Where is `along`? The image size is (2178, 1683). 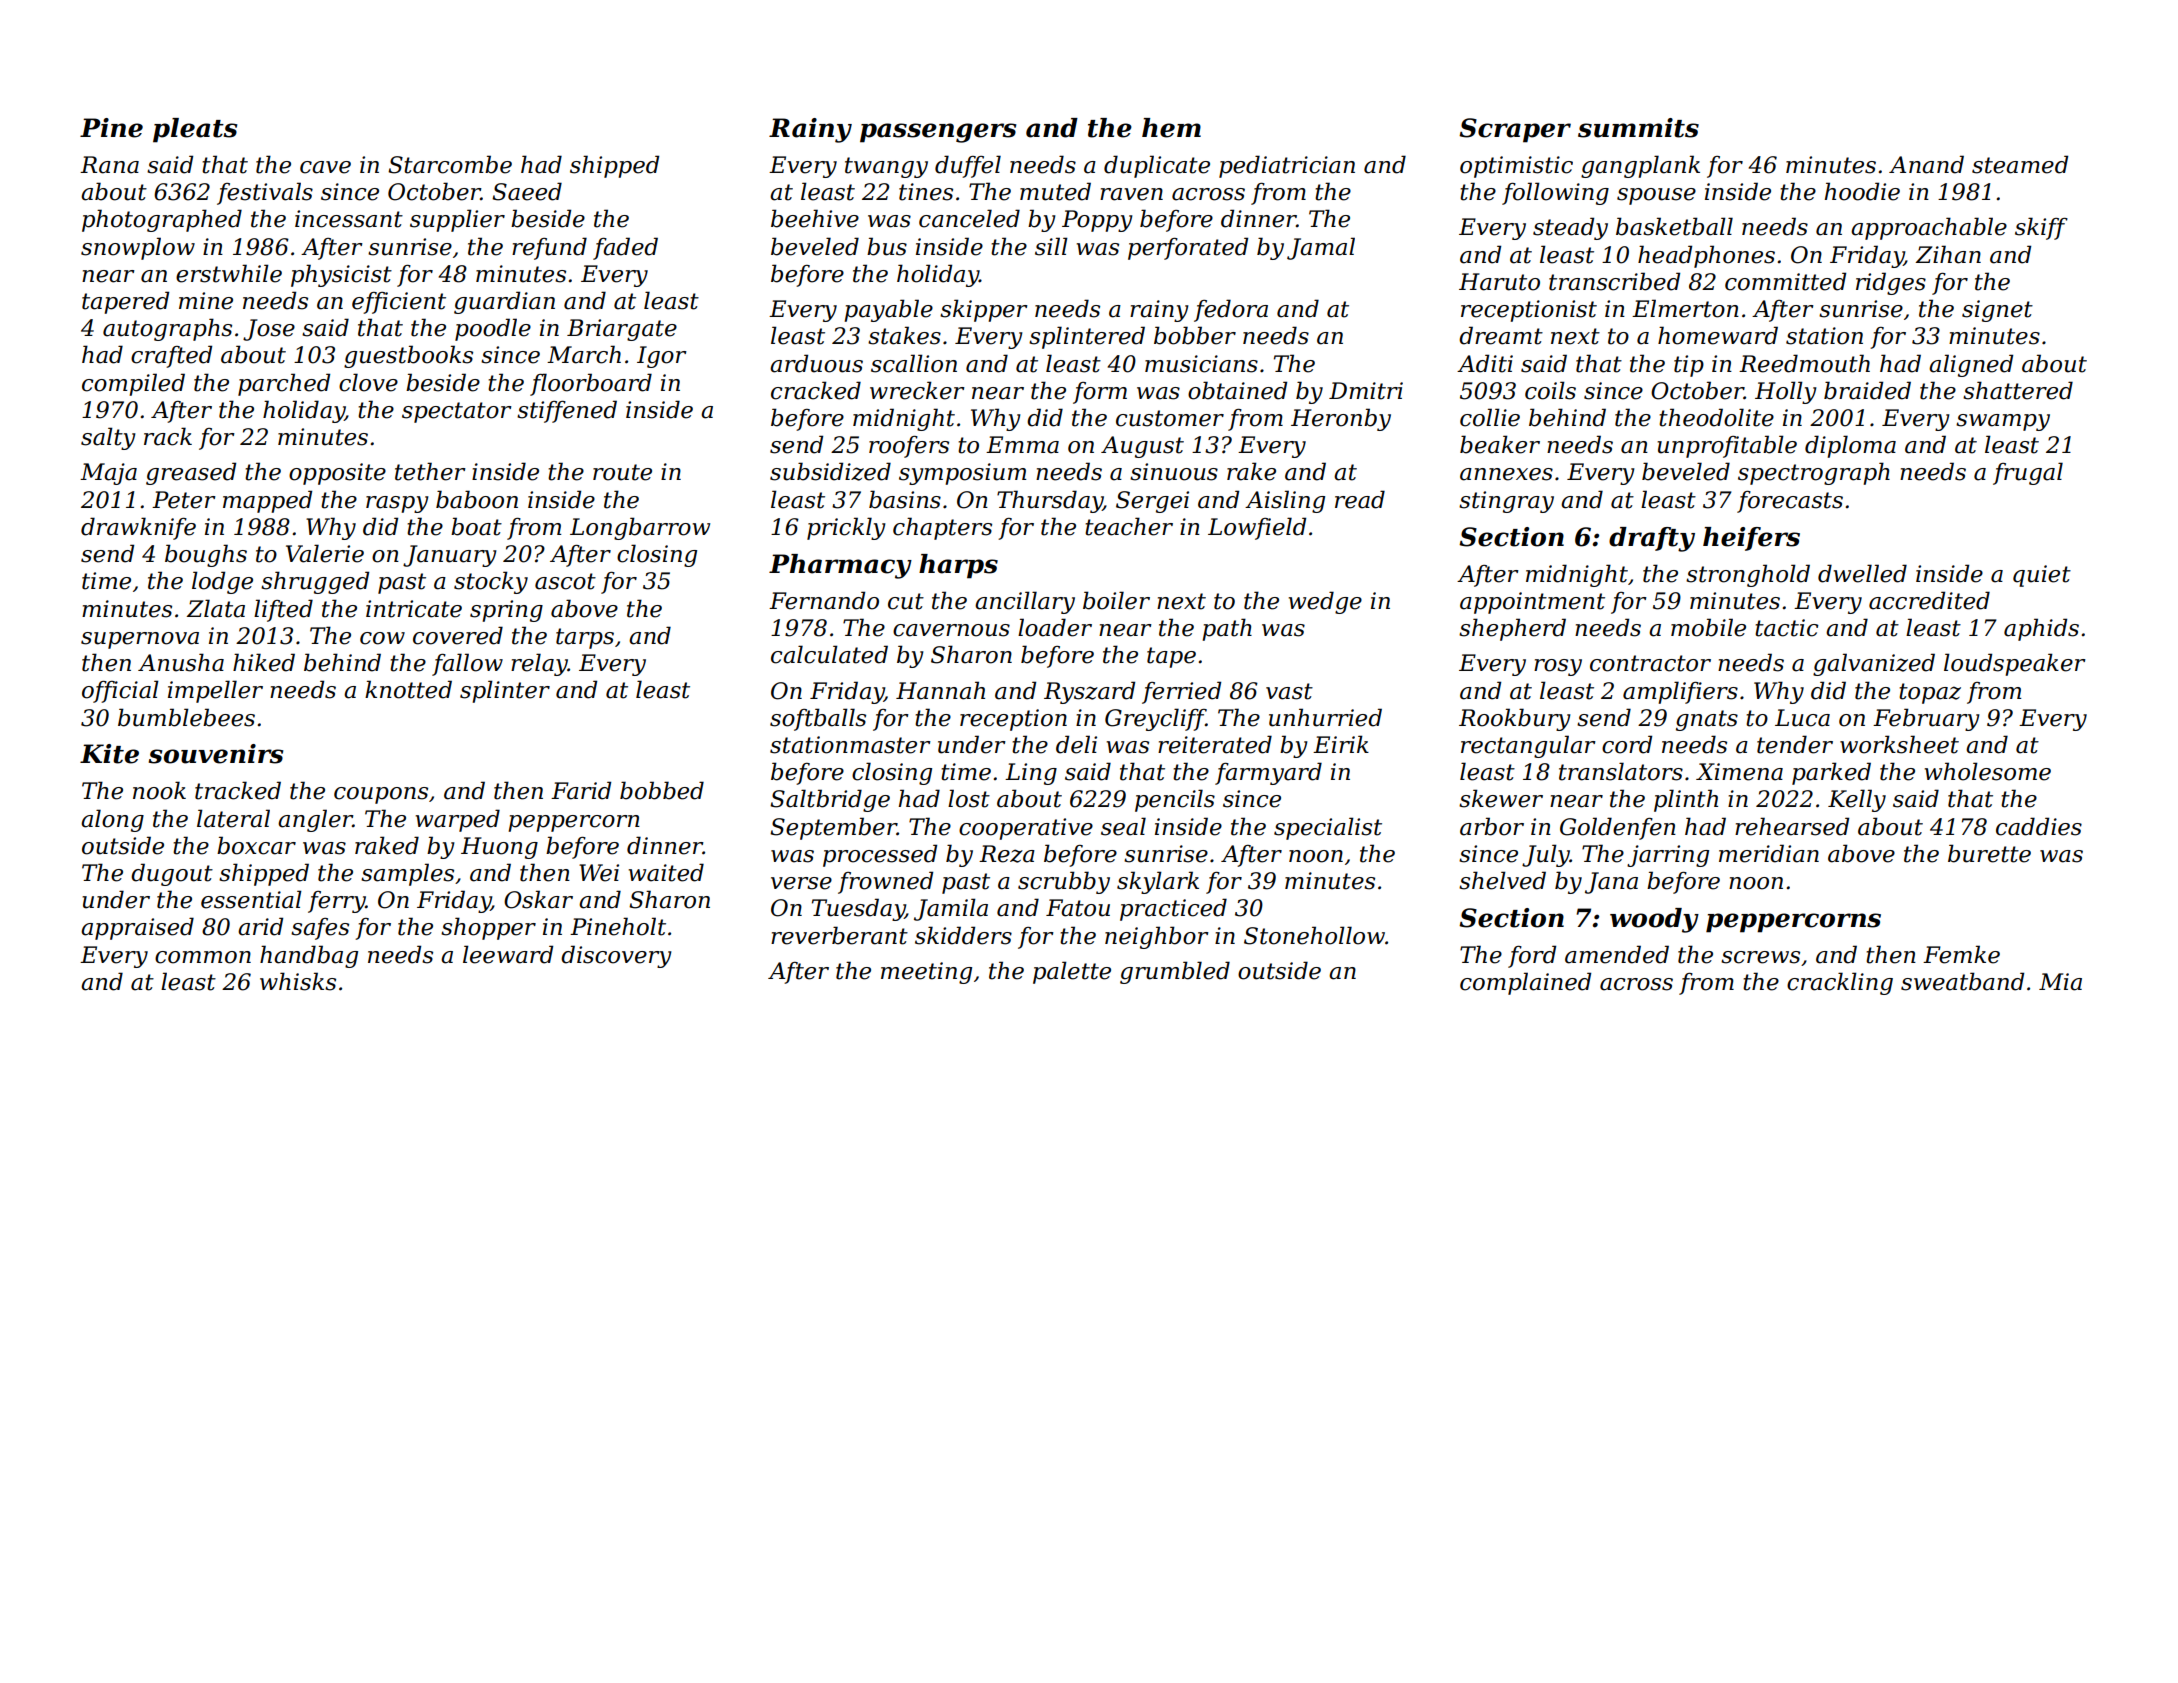
along is located at coordinates (112, 820).
